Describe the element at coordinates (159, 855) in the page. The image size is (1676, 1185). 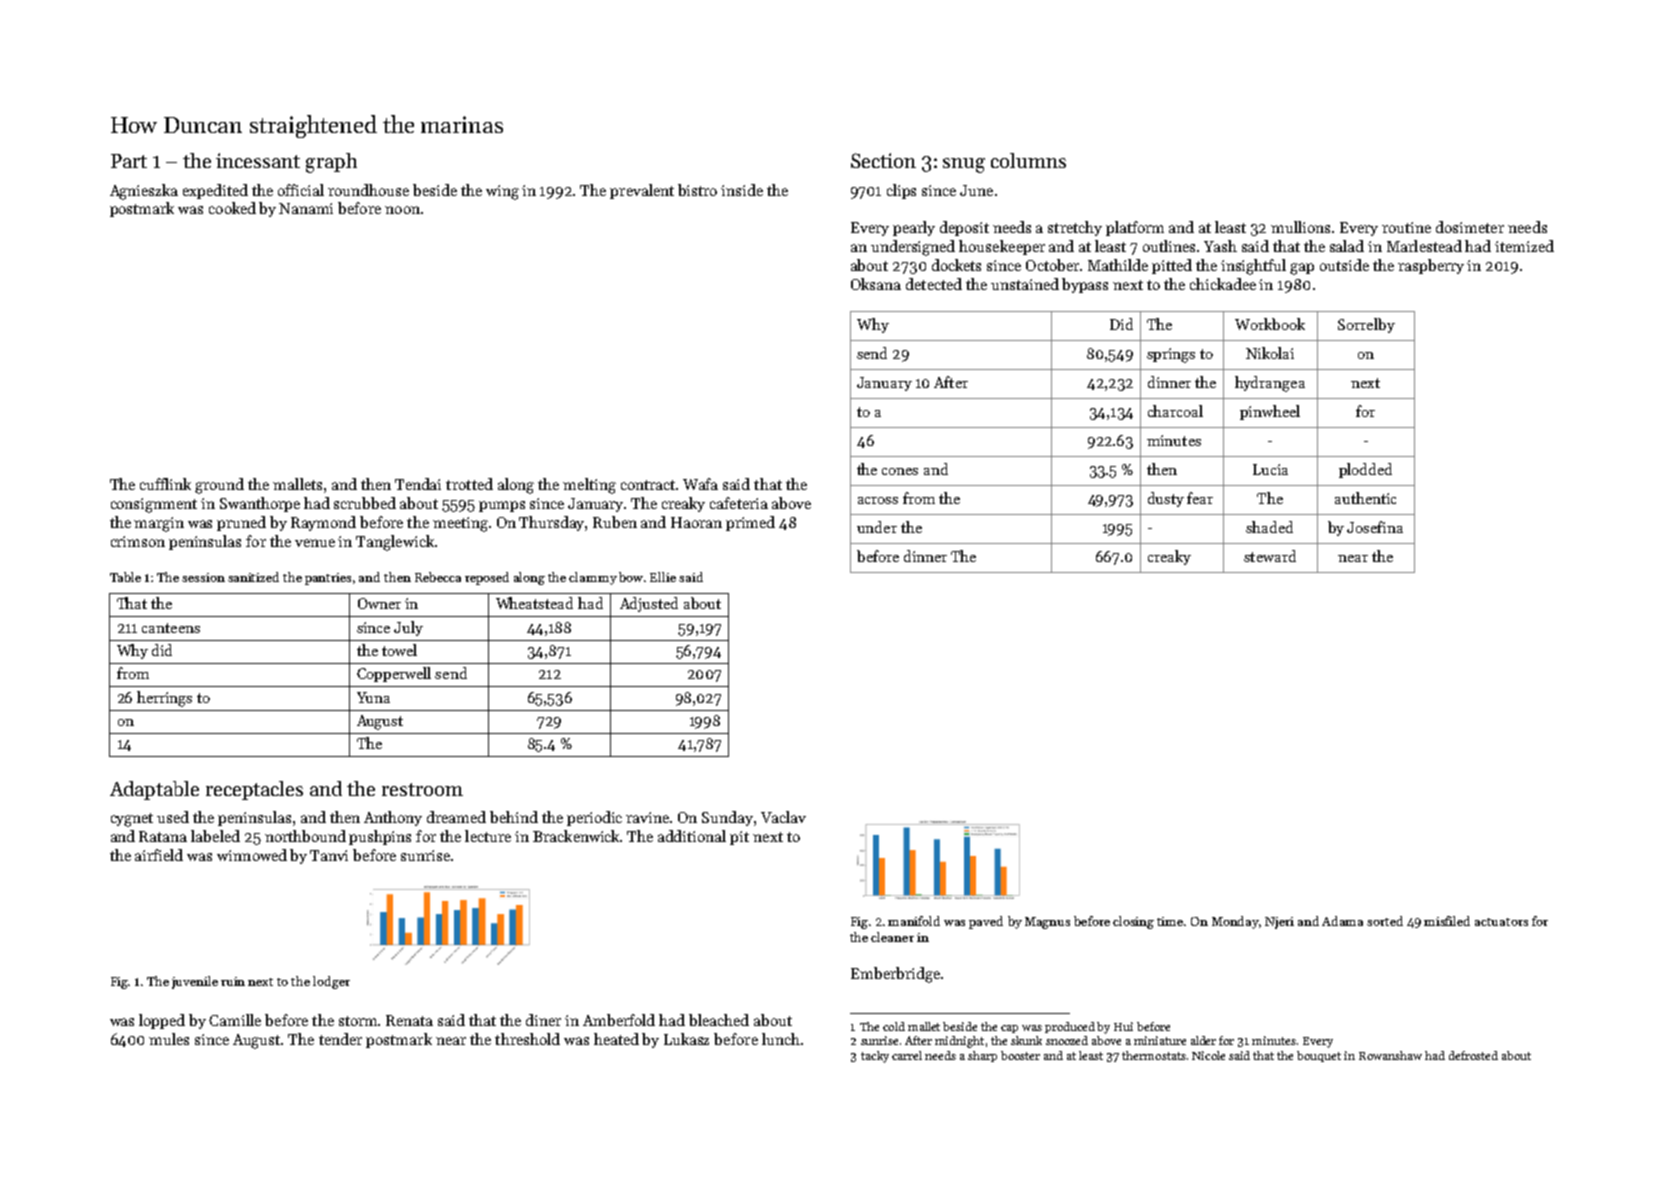
I see `airfield` at that location.
